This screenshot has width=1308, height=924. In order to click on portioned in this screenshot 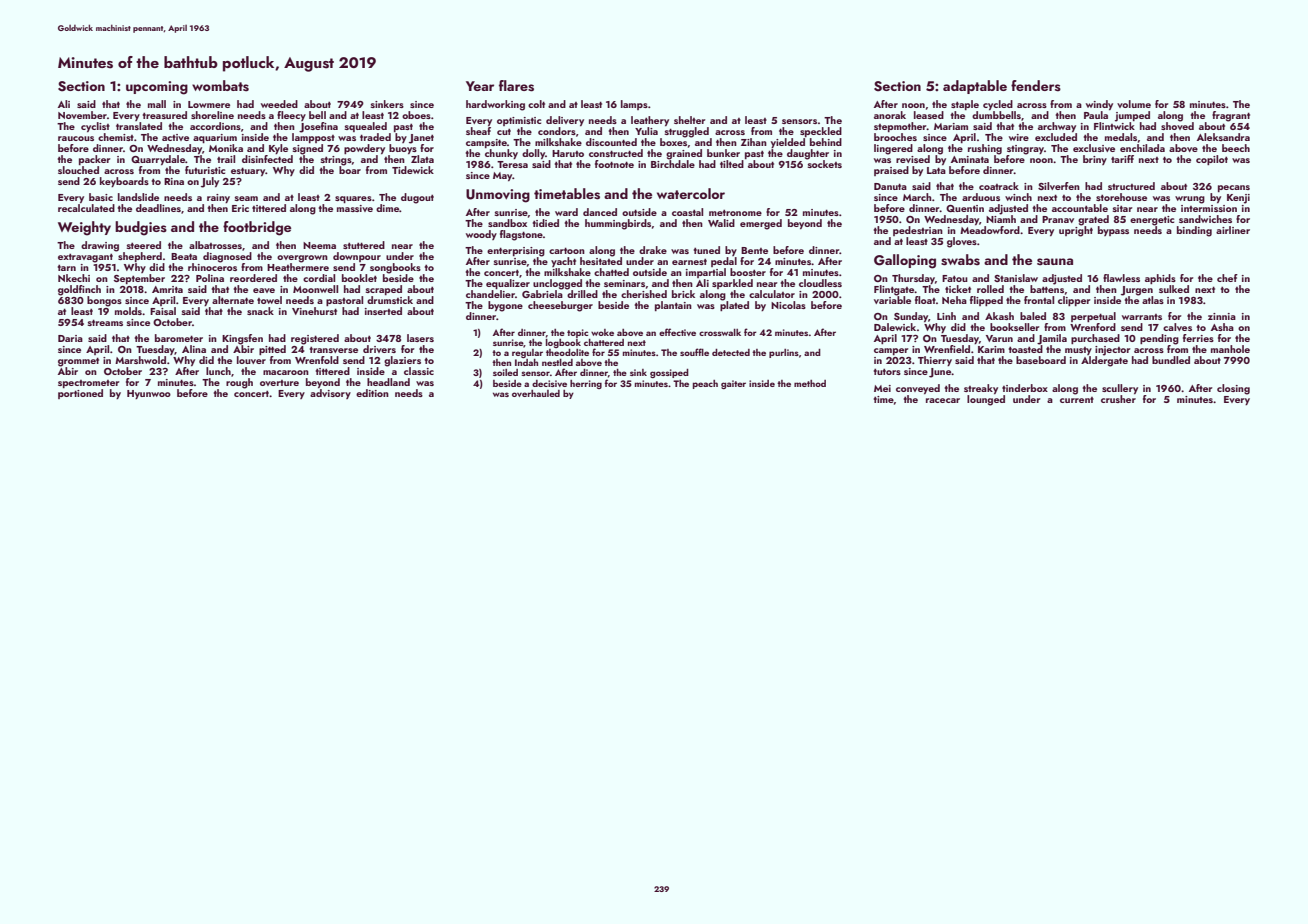, I will do `click(80, 394)`.
